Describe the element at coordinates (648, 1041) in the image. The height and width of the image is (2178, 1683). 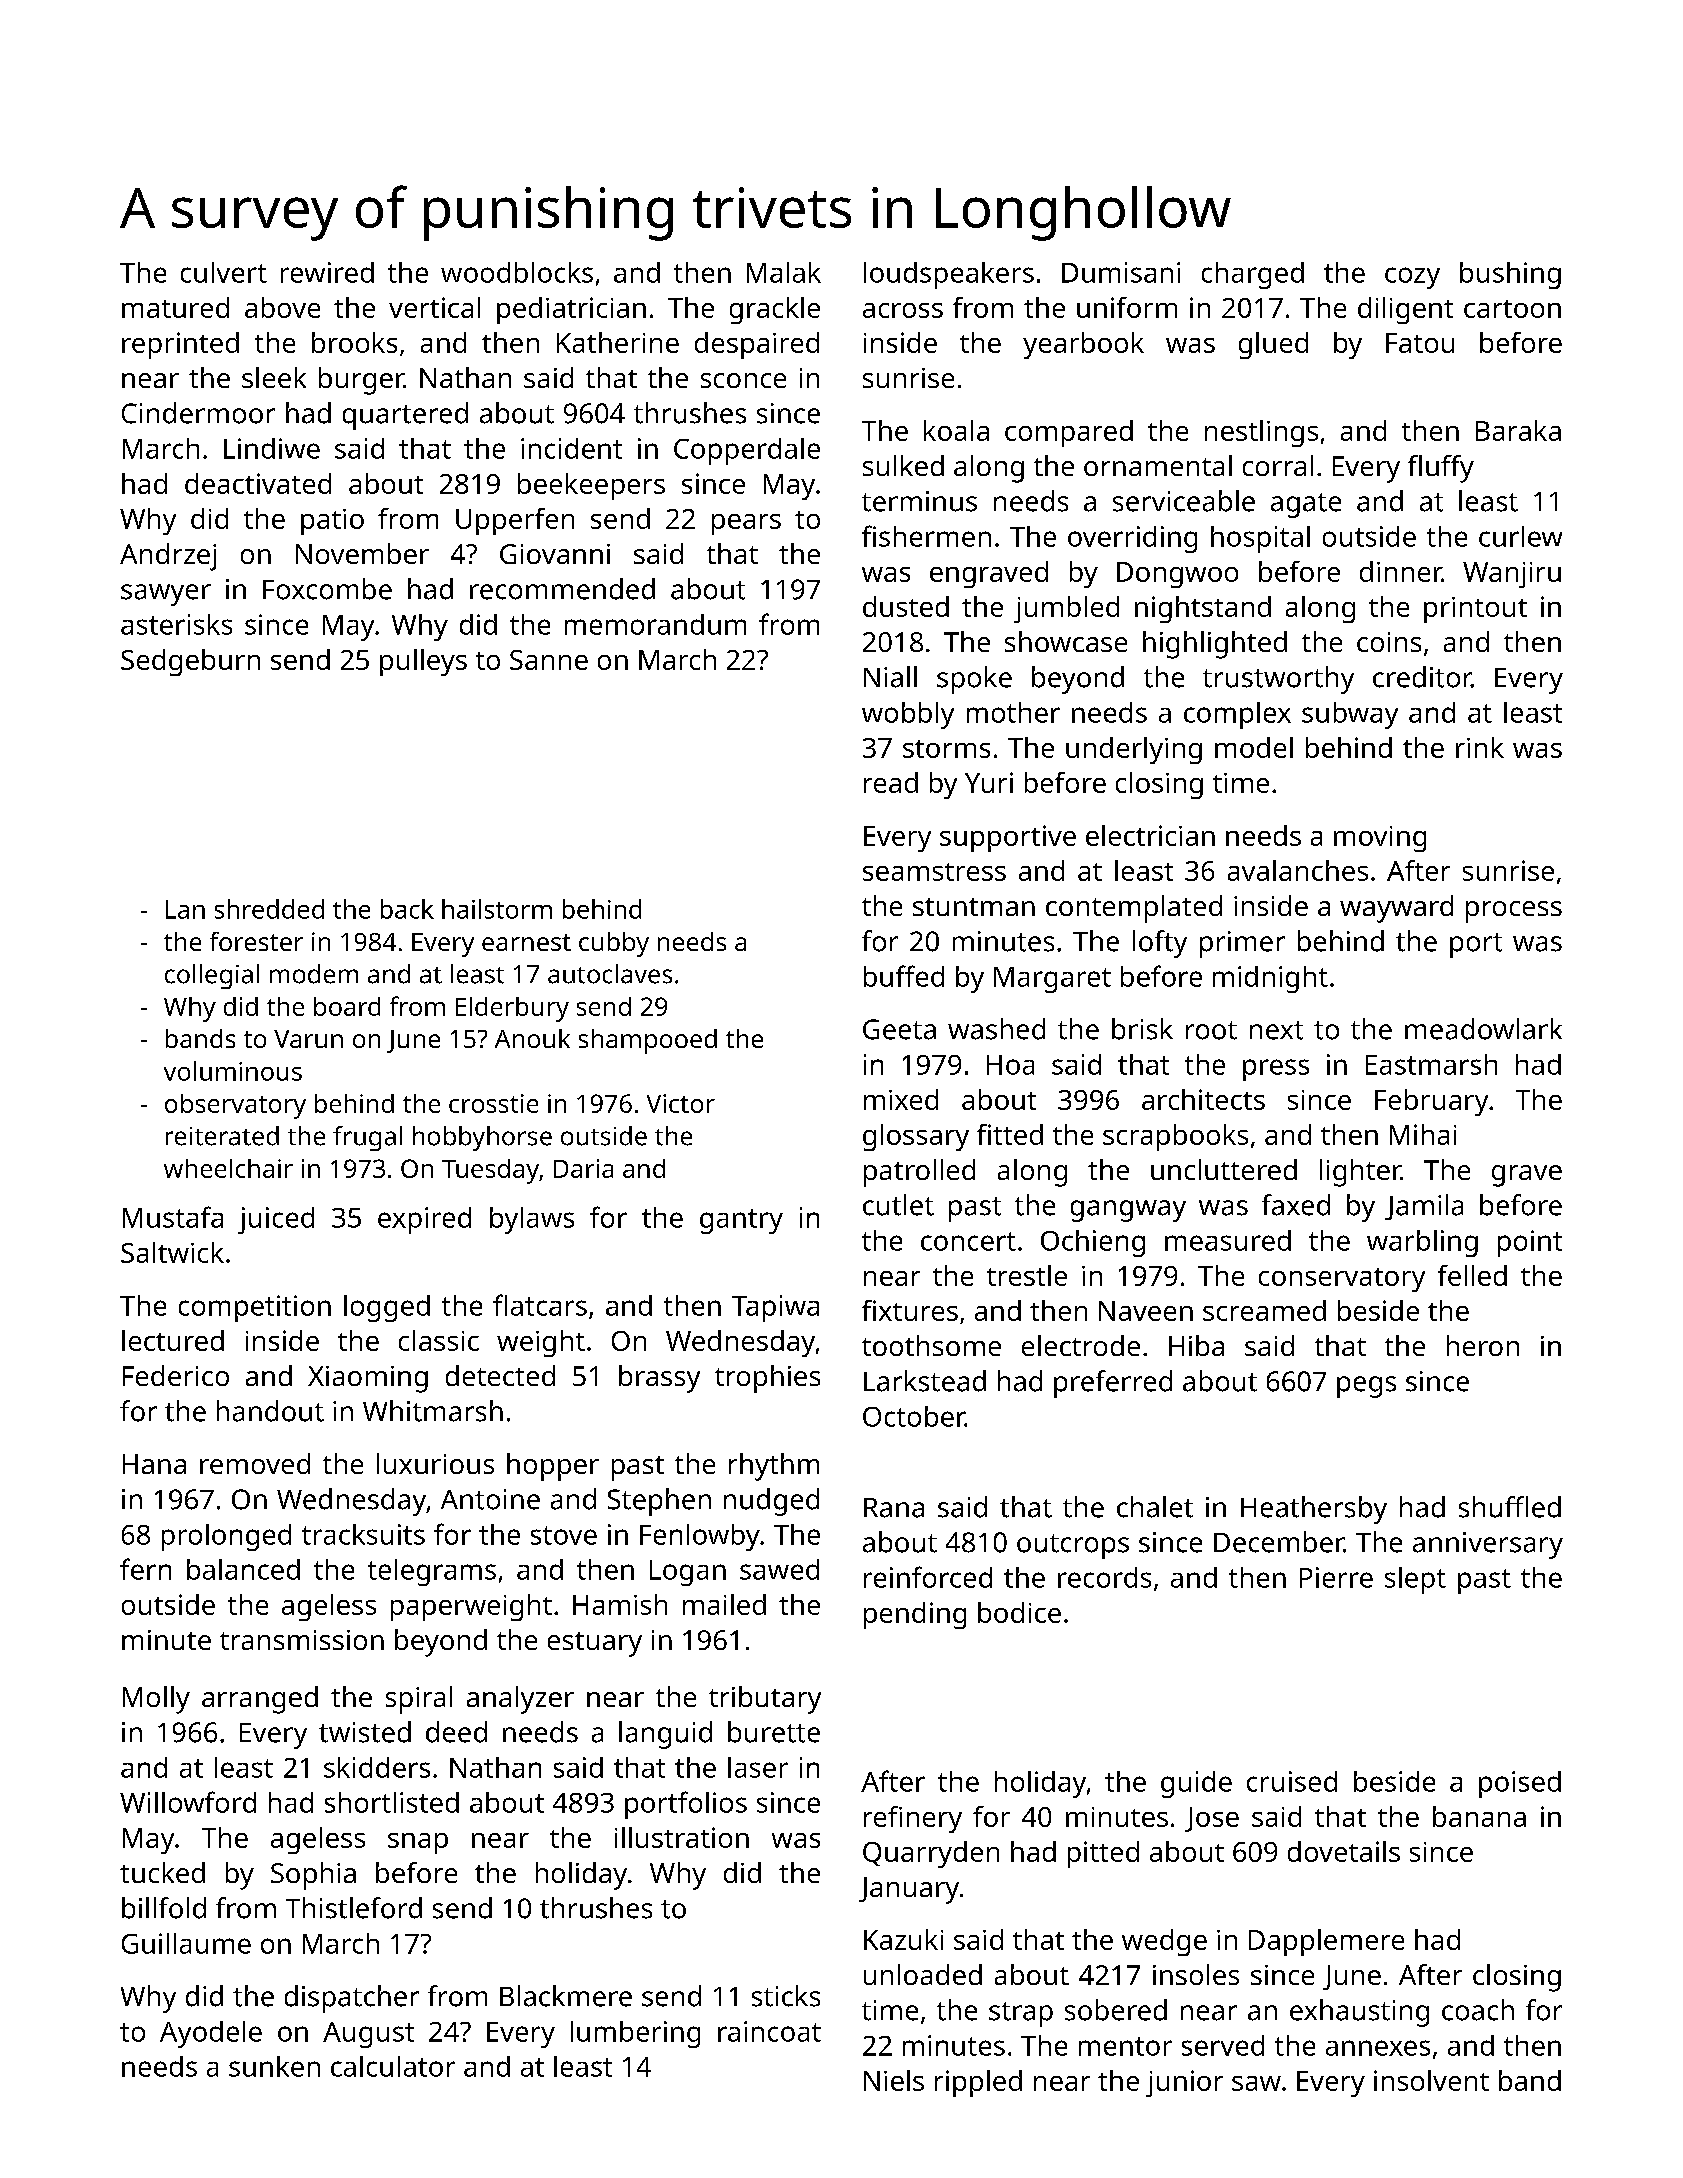
I see `shampooed` at that location.
